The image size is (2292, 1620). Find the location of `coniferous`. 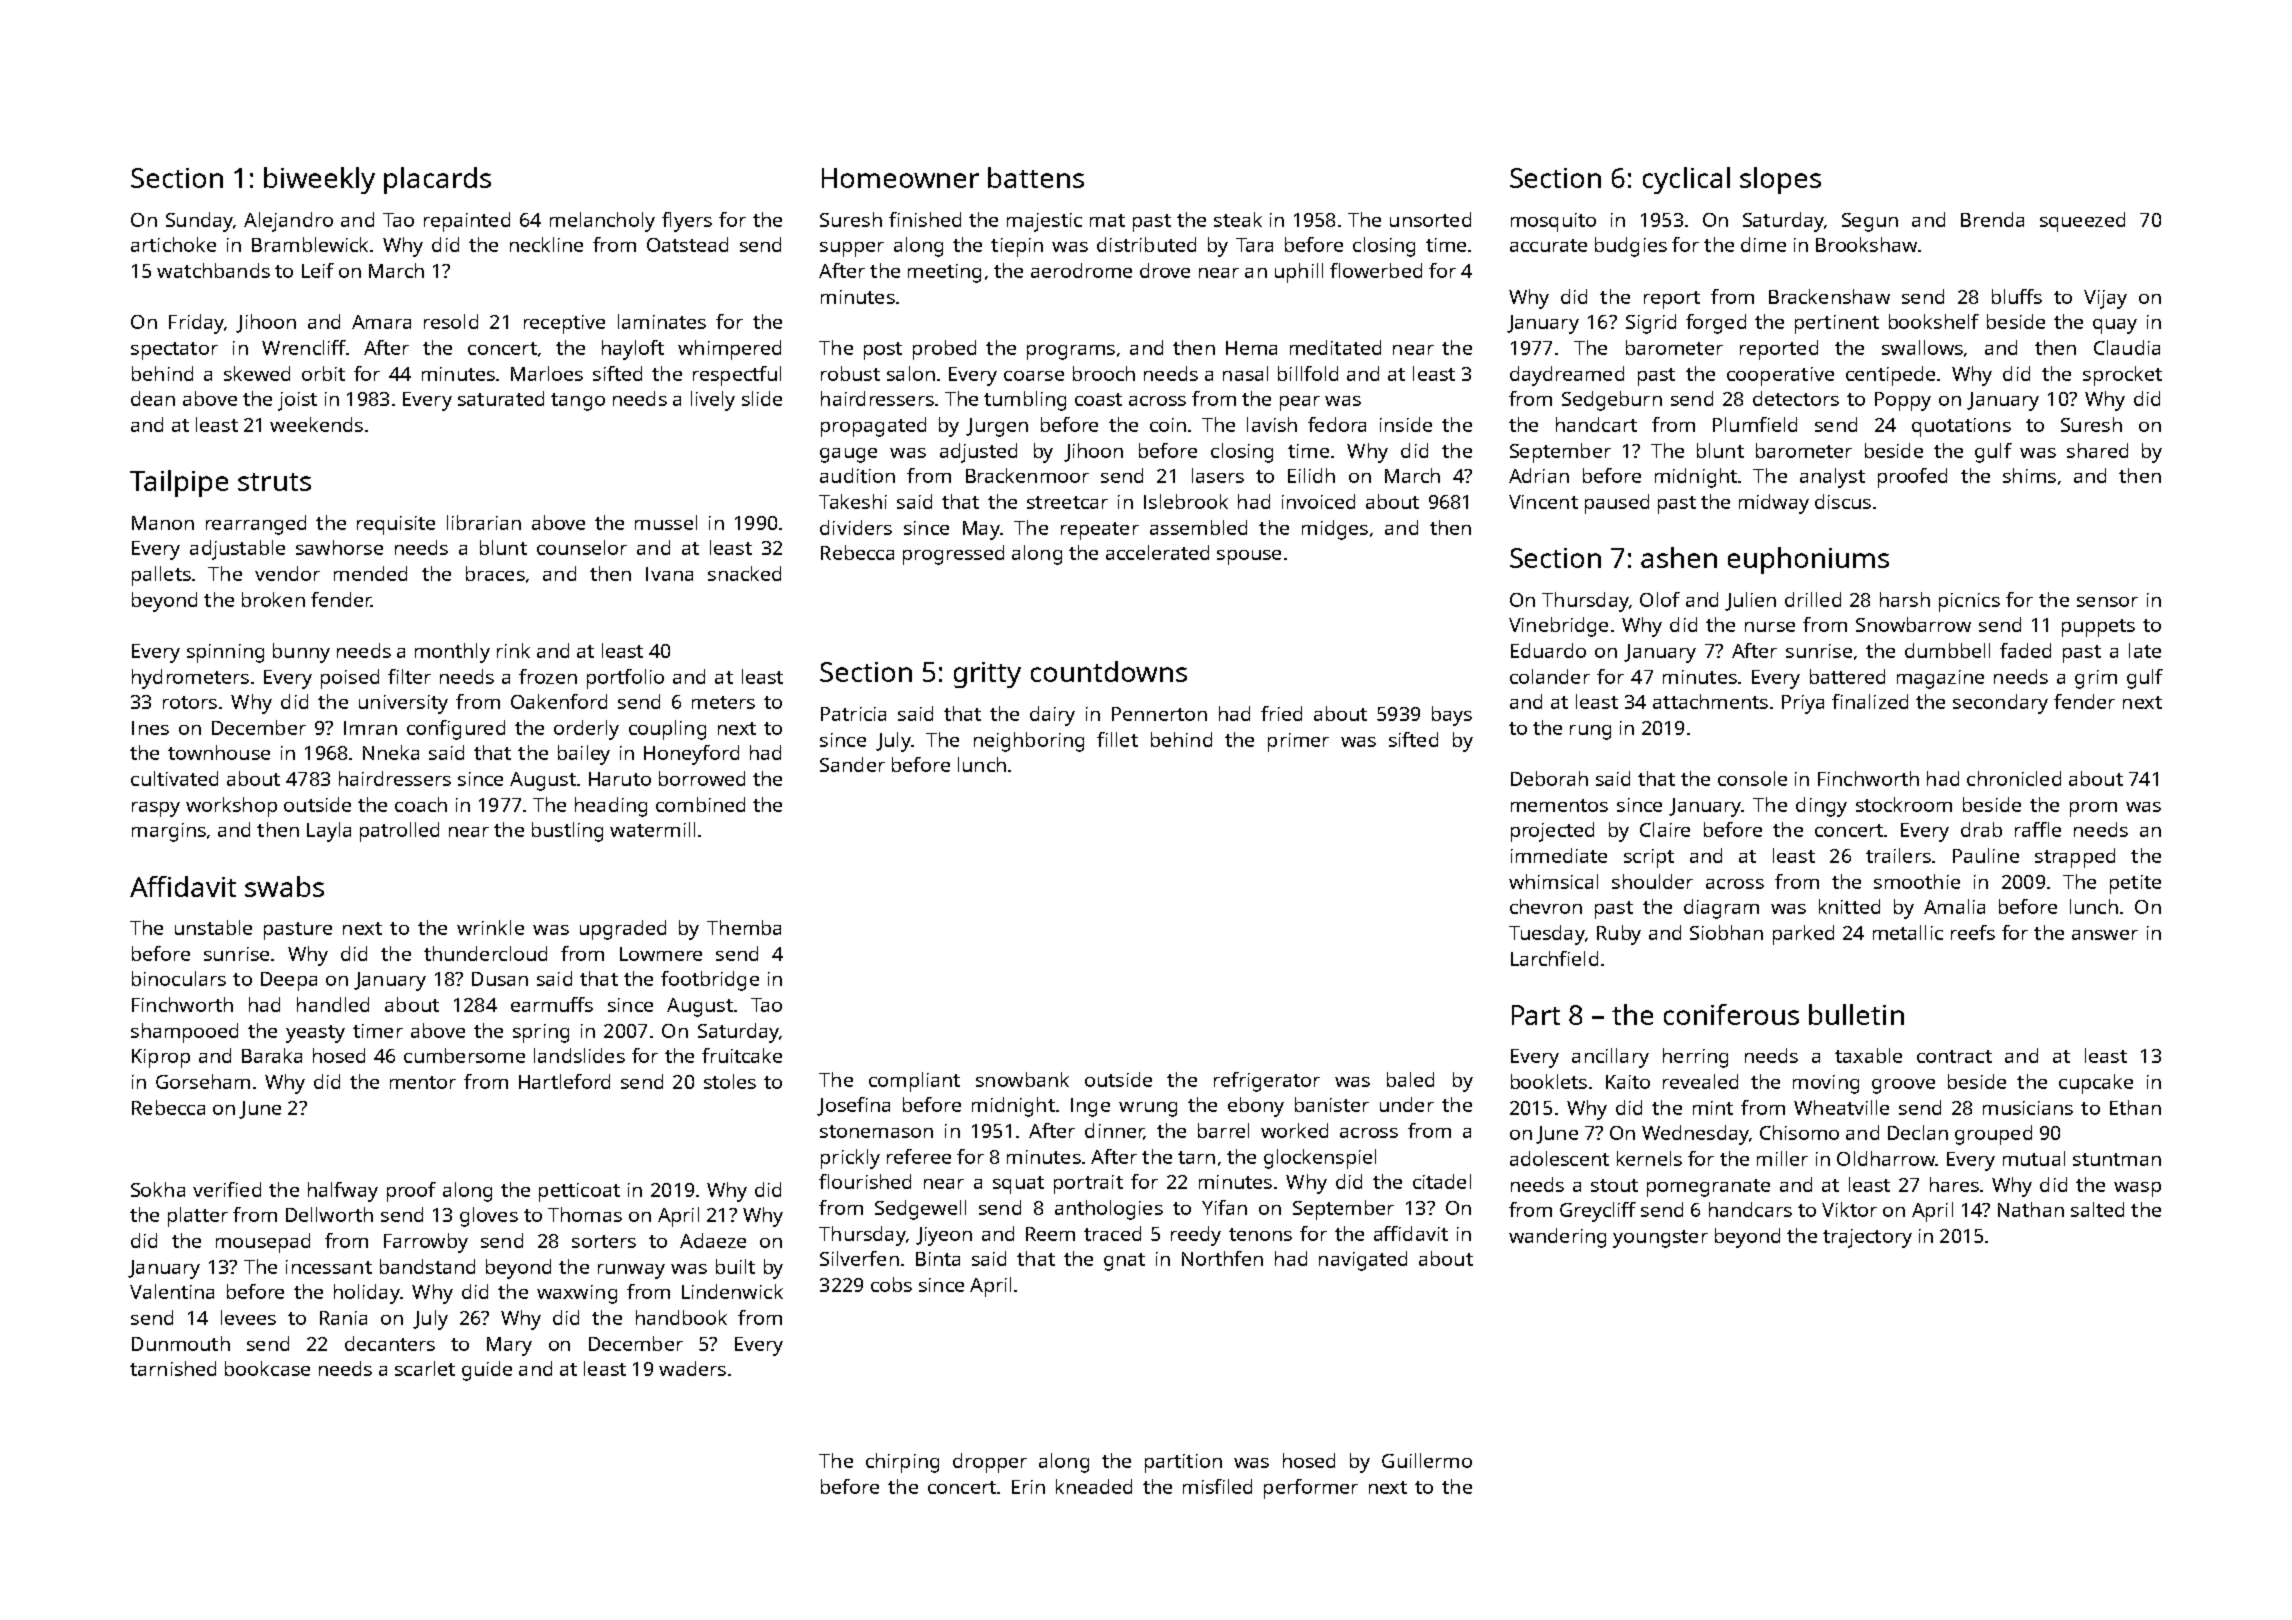

coniferous is located at coordinates (1731, 1014).
